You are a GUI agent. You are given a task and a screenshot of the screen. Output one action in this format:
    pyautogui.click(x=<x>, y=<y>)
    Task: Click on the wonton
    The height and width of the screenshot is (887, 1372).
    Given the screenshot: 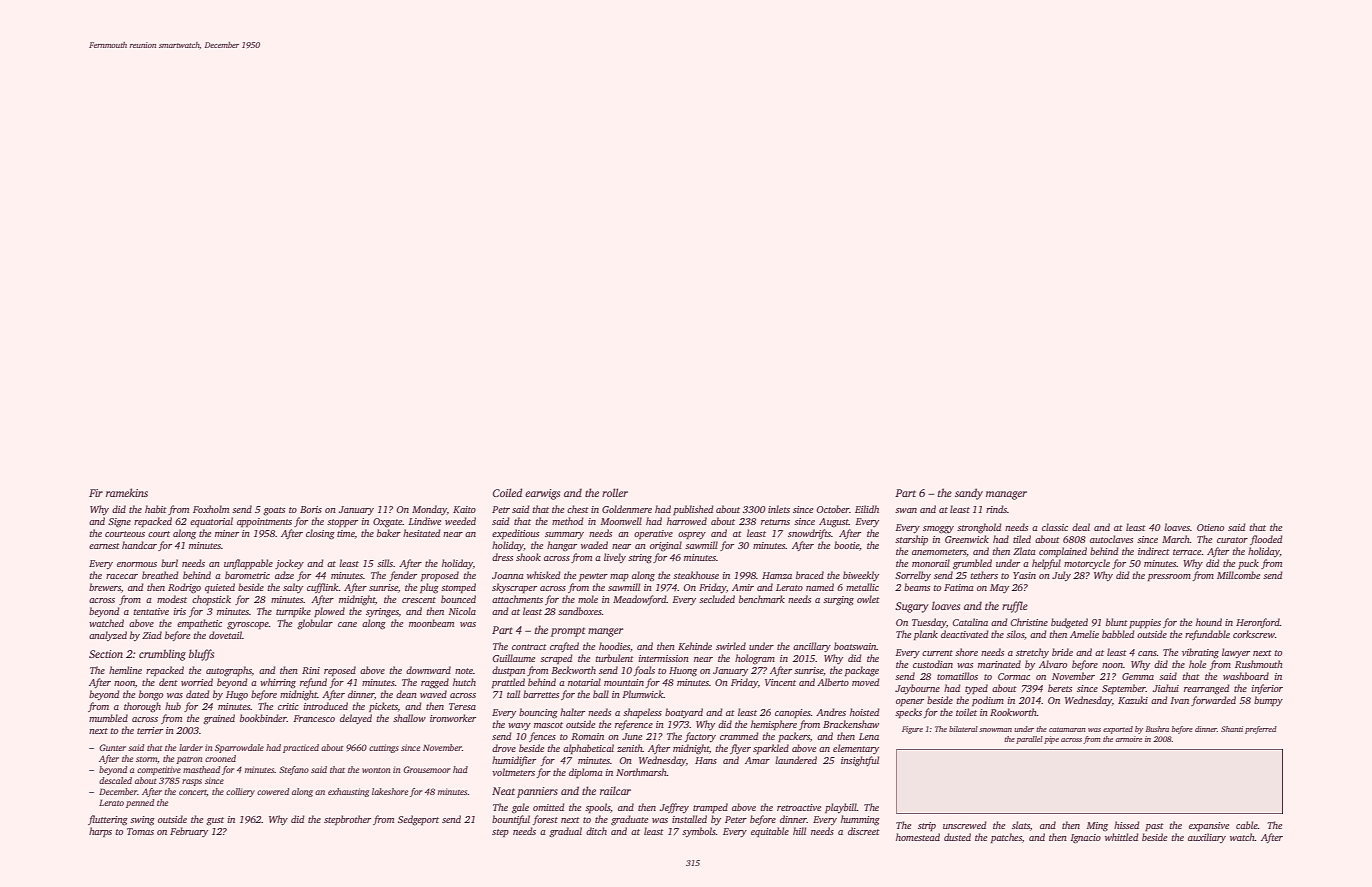 What is the action you would take?
    pyautogui.click(x=376, y=770)
